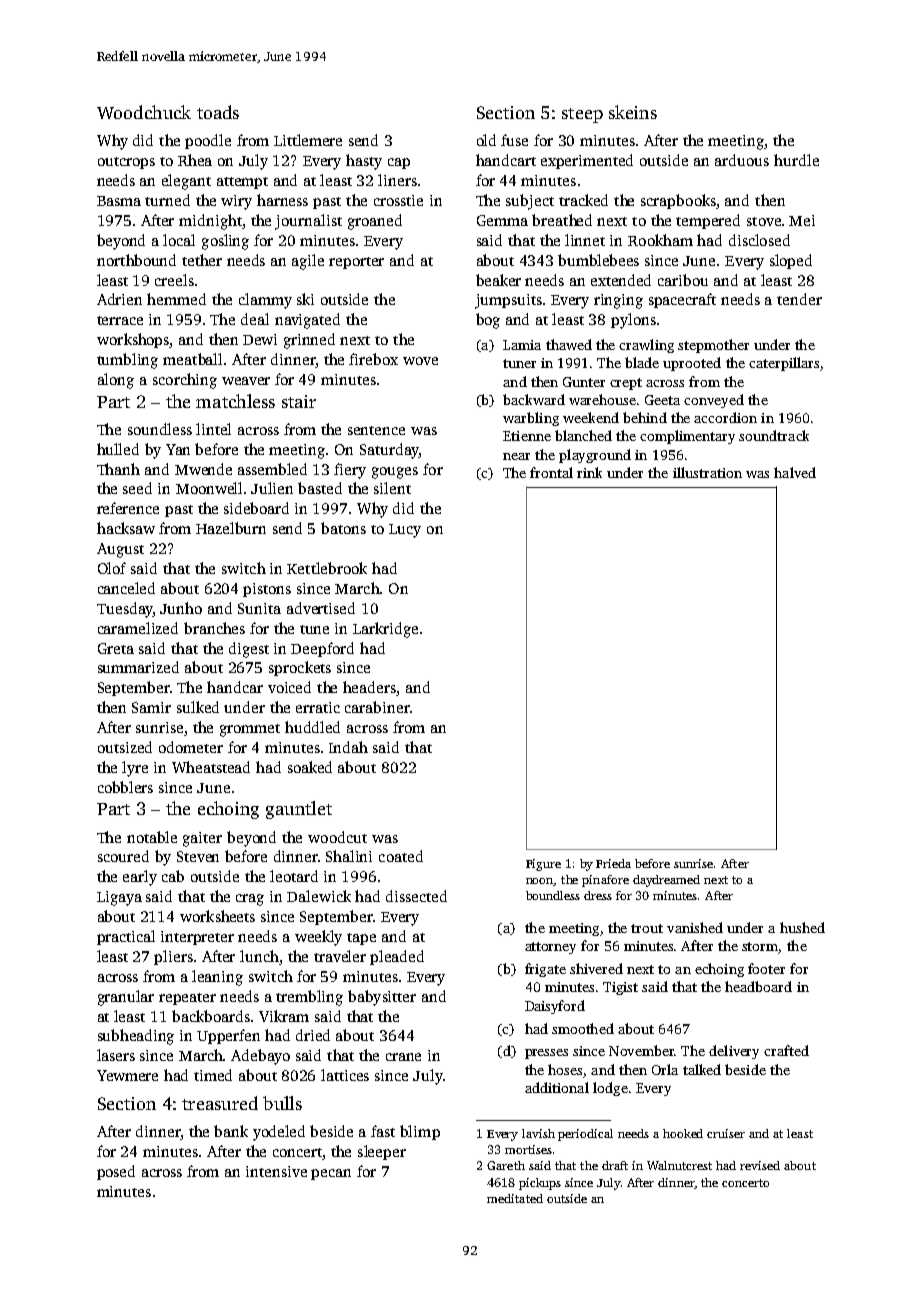  I want to click on daydreamed, so click(666, 881).
